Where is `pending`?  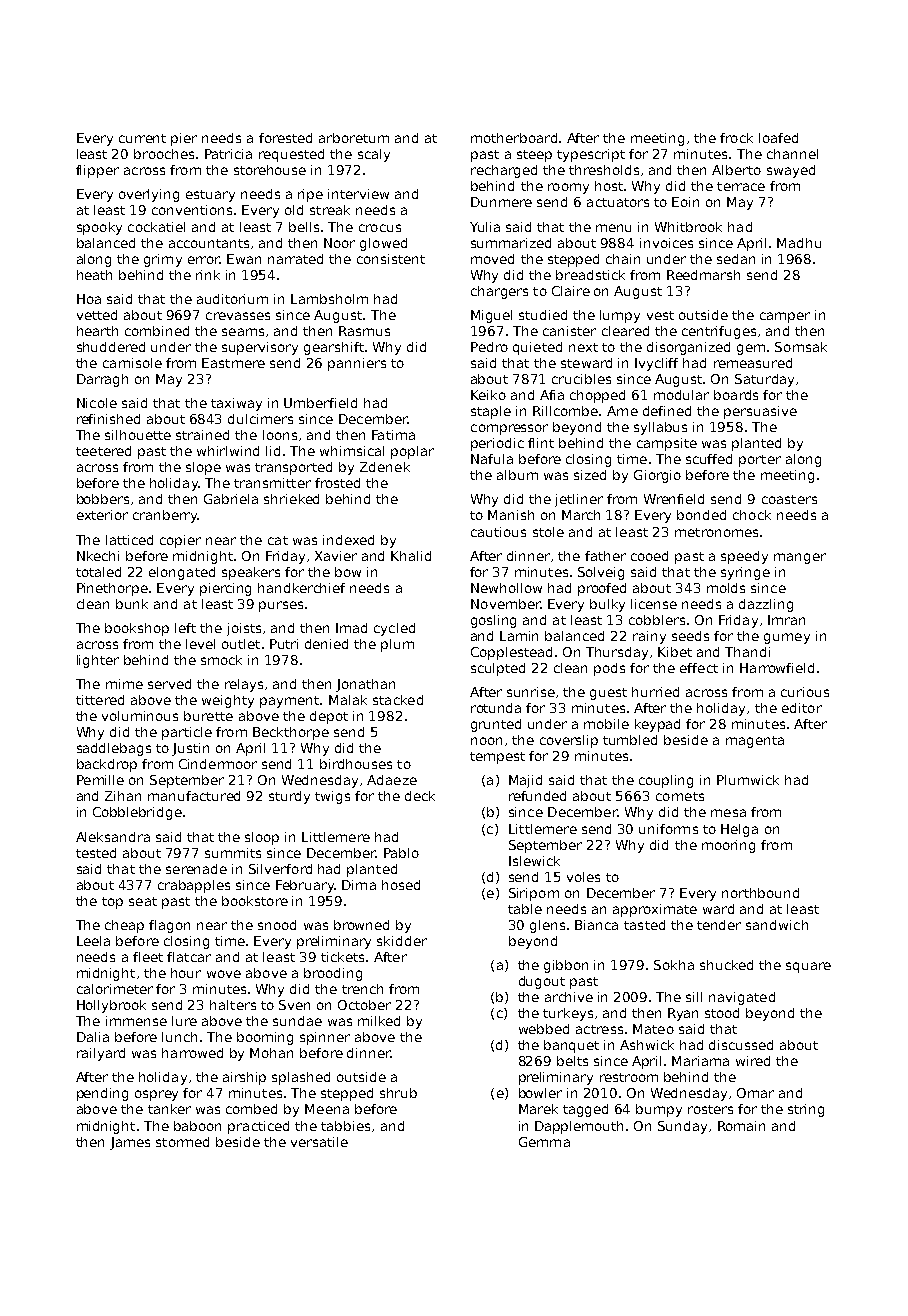 pending is located at coordinates (102, 1094).
